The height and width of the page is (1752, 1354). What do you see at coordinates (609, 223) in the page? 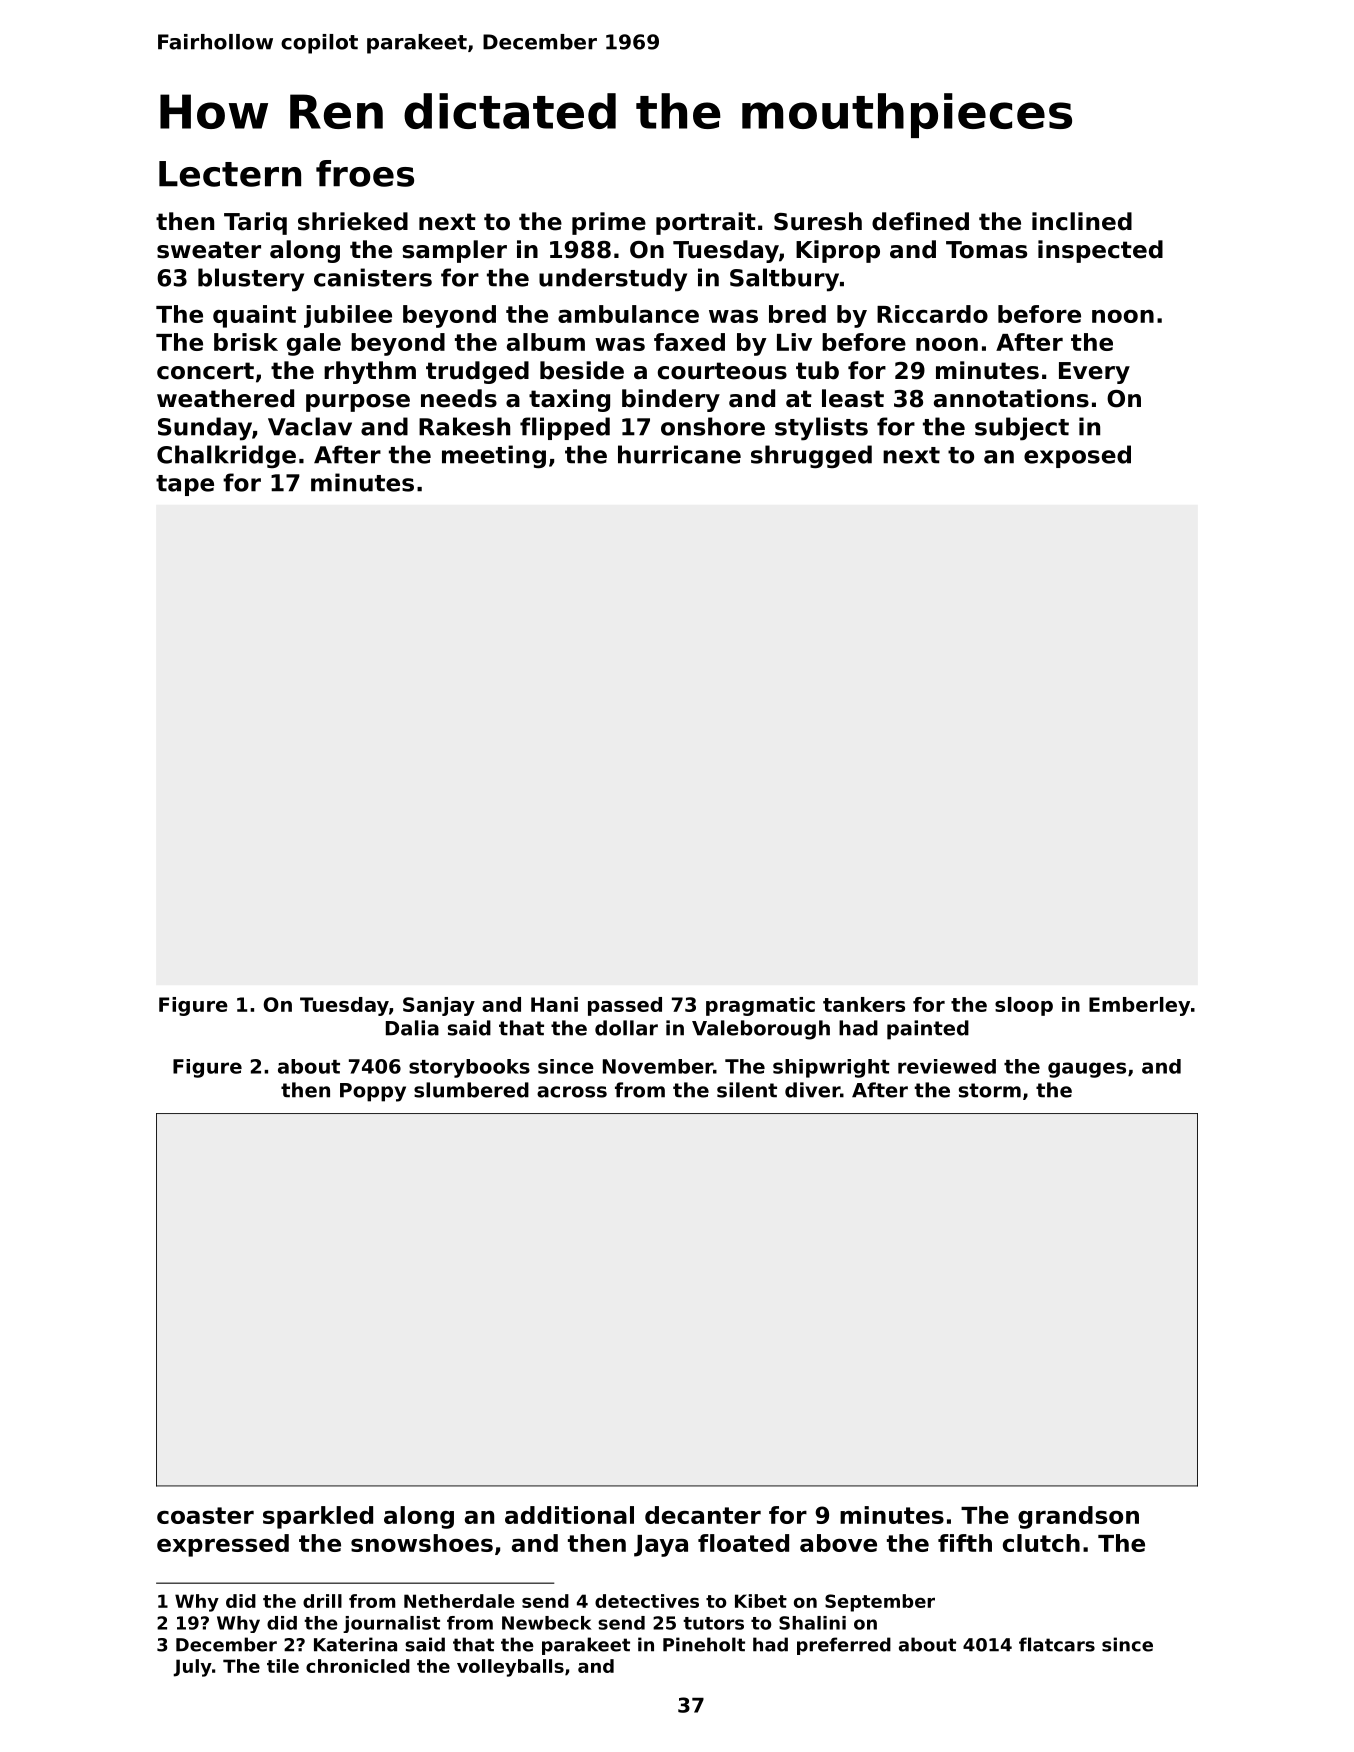
I see `prime` at bounding box center [609, 223].
